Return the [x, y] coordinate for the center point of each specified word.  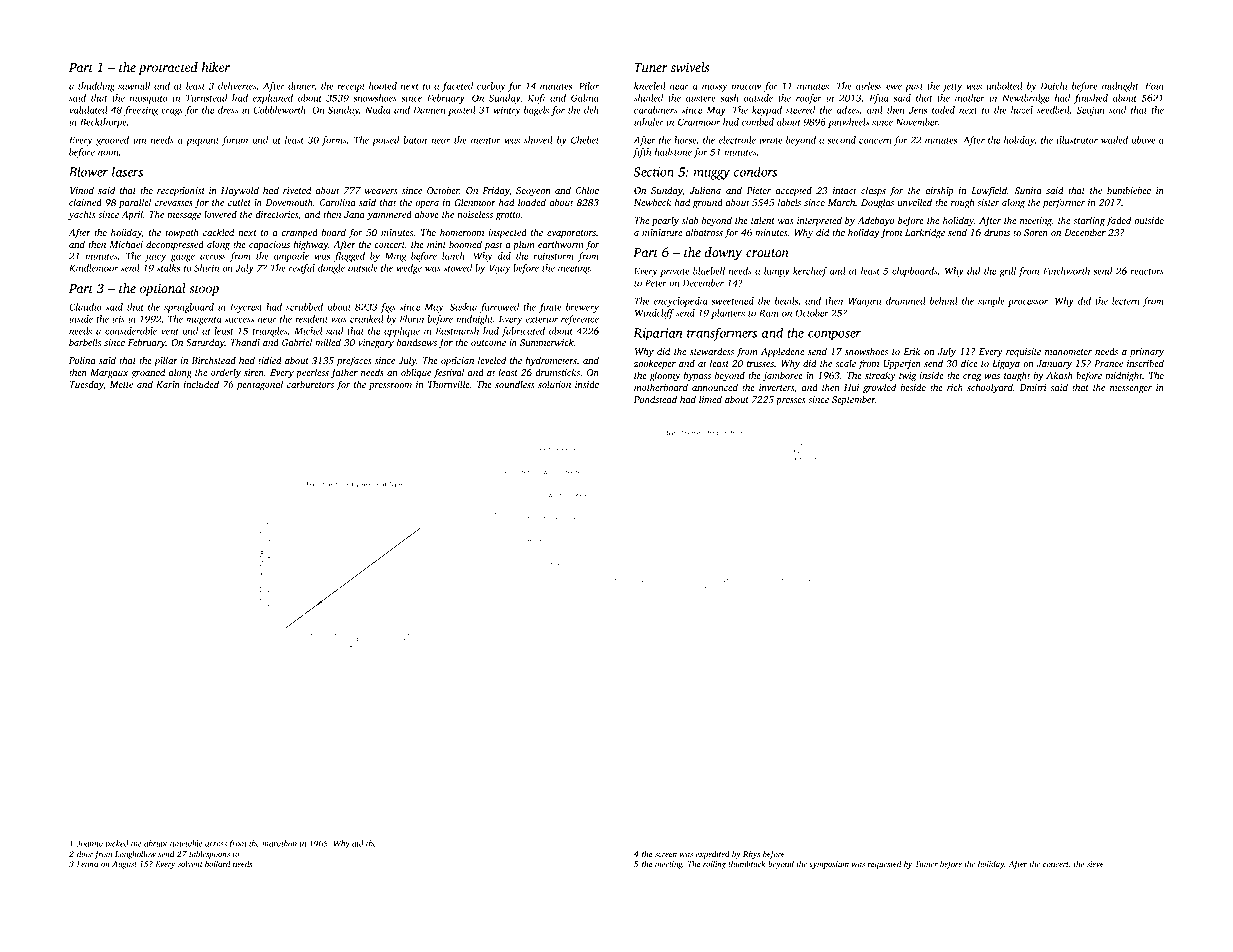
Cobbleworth [279, 110]
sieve [1095, 864]
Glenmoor [475, 202]
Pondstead [655, 399]
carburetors [310, 384]
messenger [1131, 390]
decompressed [175, 245]
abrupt [156, 844]
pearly [665, 221]
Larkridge [925, 233]
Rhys [751, 855]
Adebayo [876, 221]
